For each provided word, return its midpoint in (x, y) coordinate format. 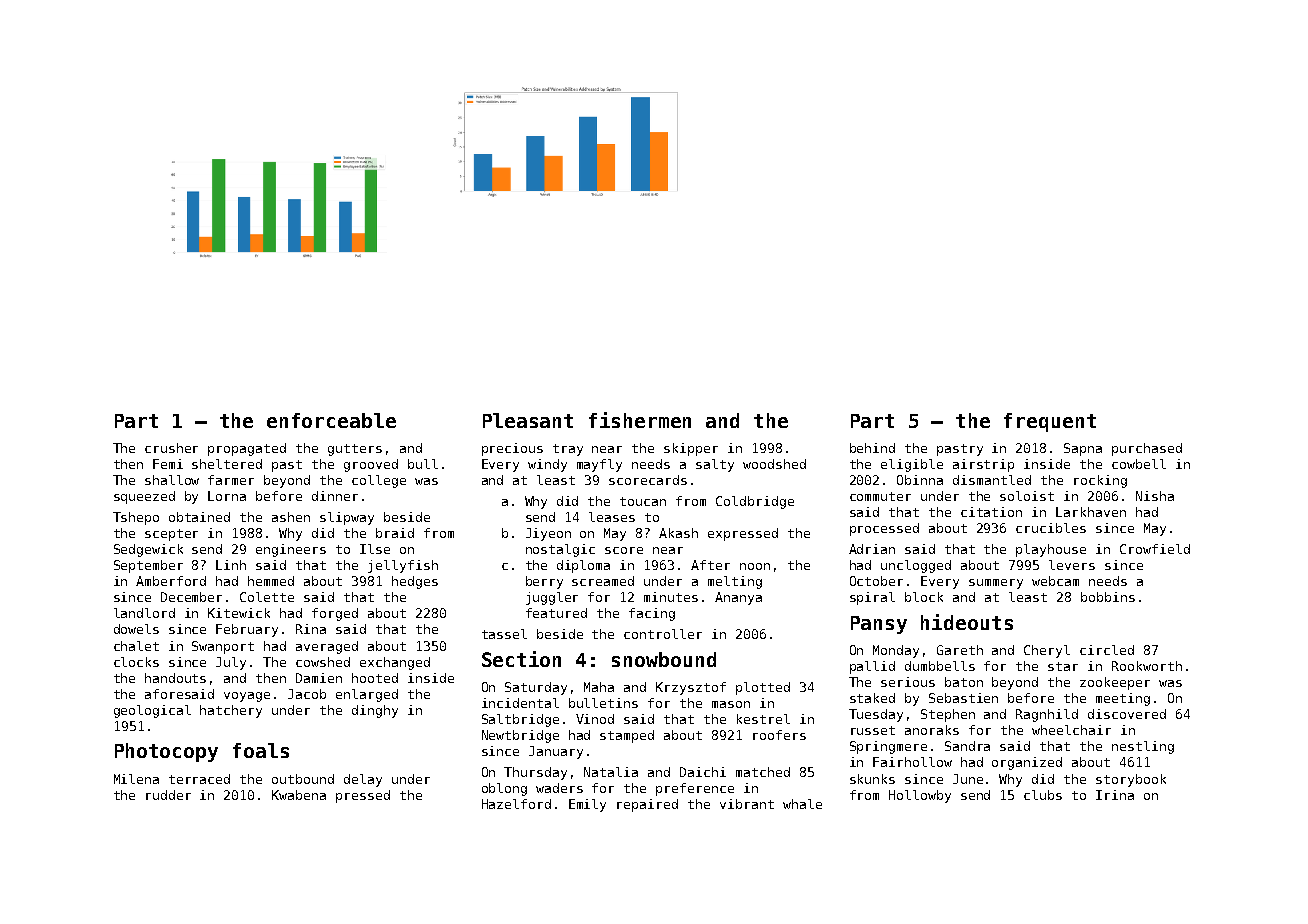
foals (261, 750)
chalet (136, 646)
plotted (763, 688)
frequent (1050, 422)
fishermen (640, 420)
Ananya (738, 598)
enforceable (331, 420)
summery (996, 584)
